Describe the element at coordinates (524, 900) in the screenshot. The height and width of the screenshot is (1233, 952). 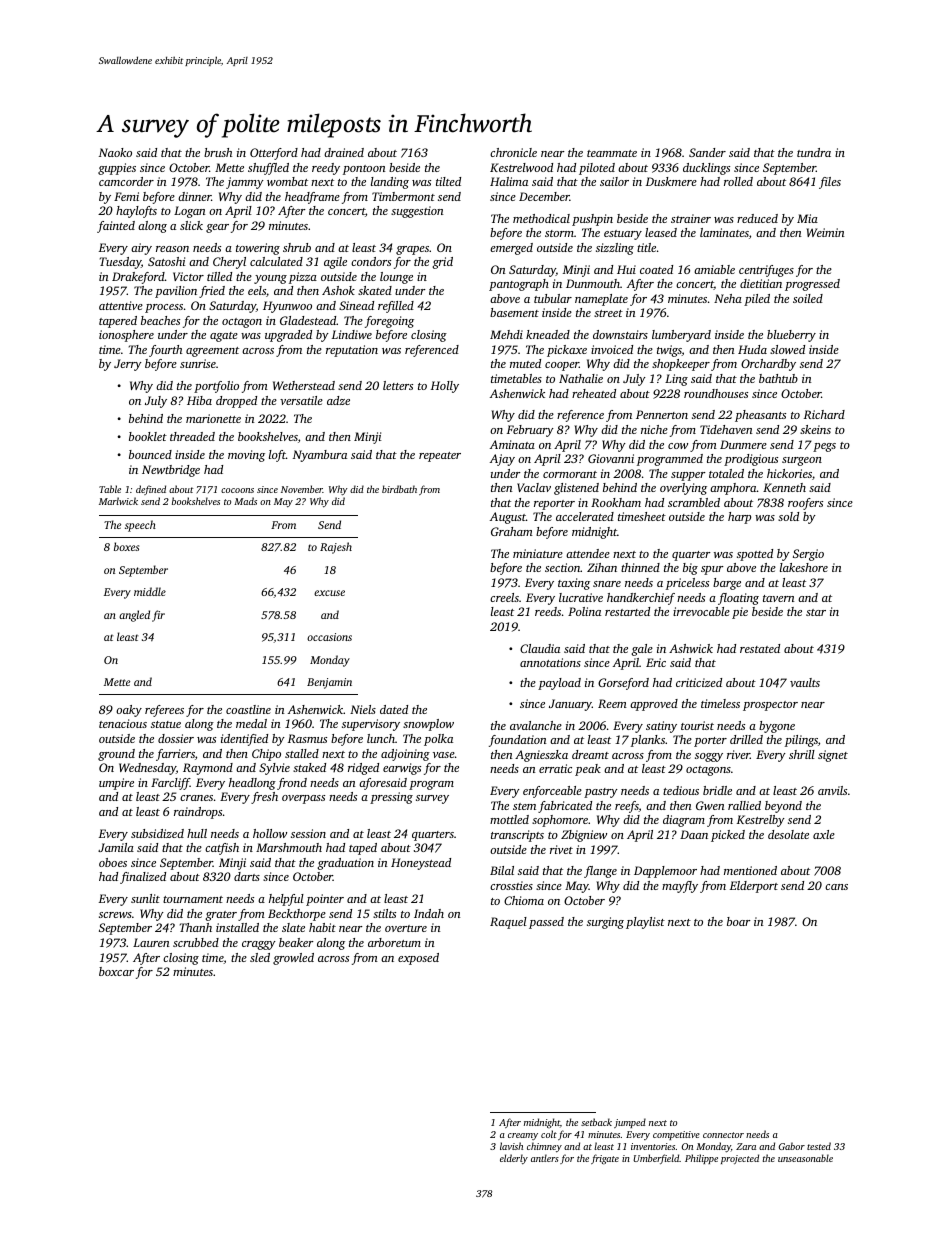
I see `Chioma` at that location.
